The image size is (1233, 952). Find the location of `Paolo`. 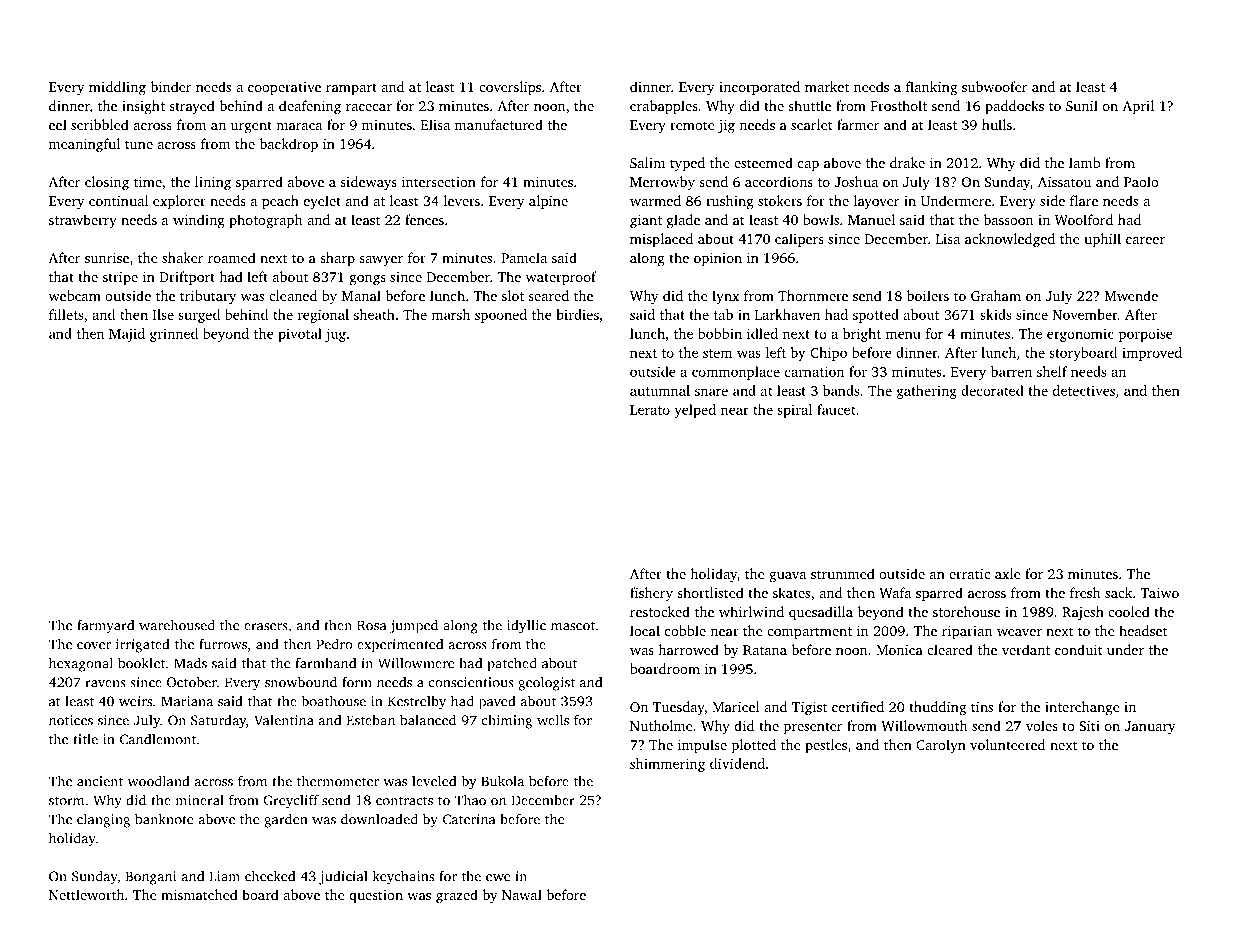

Paolo is located at coordinates (1141, 181).
